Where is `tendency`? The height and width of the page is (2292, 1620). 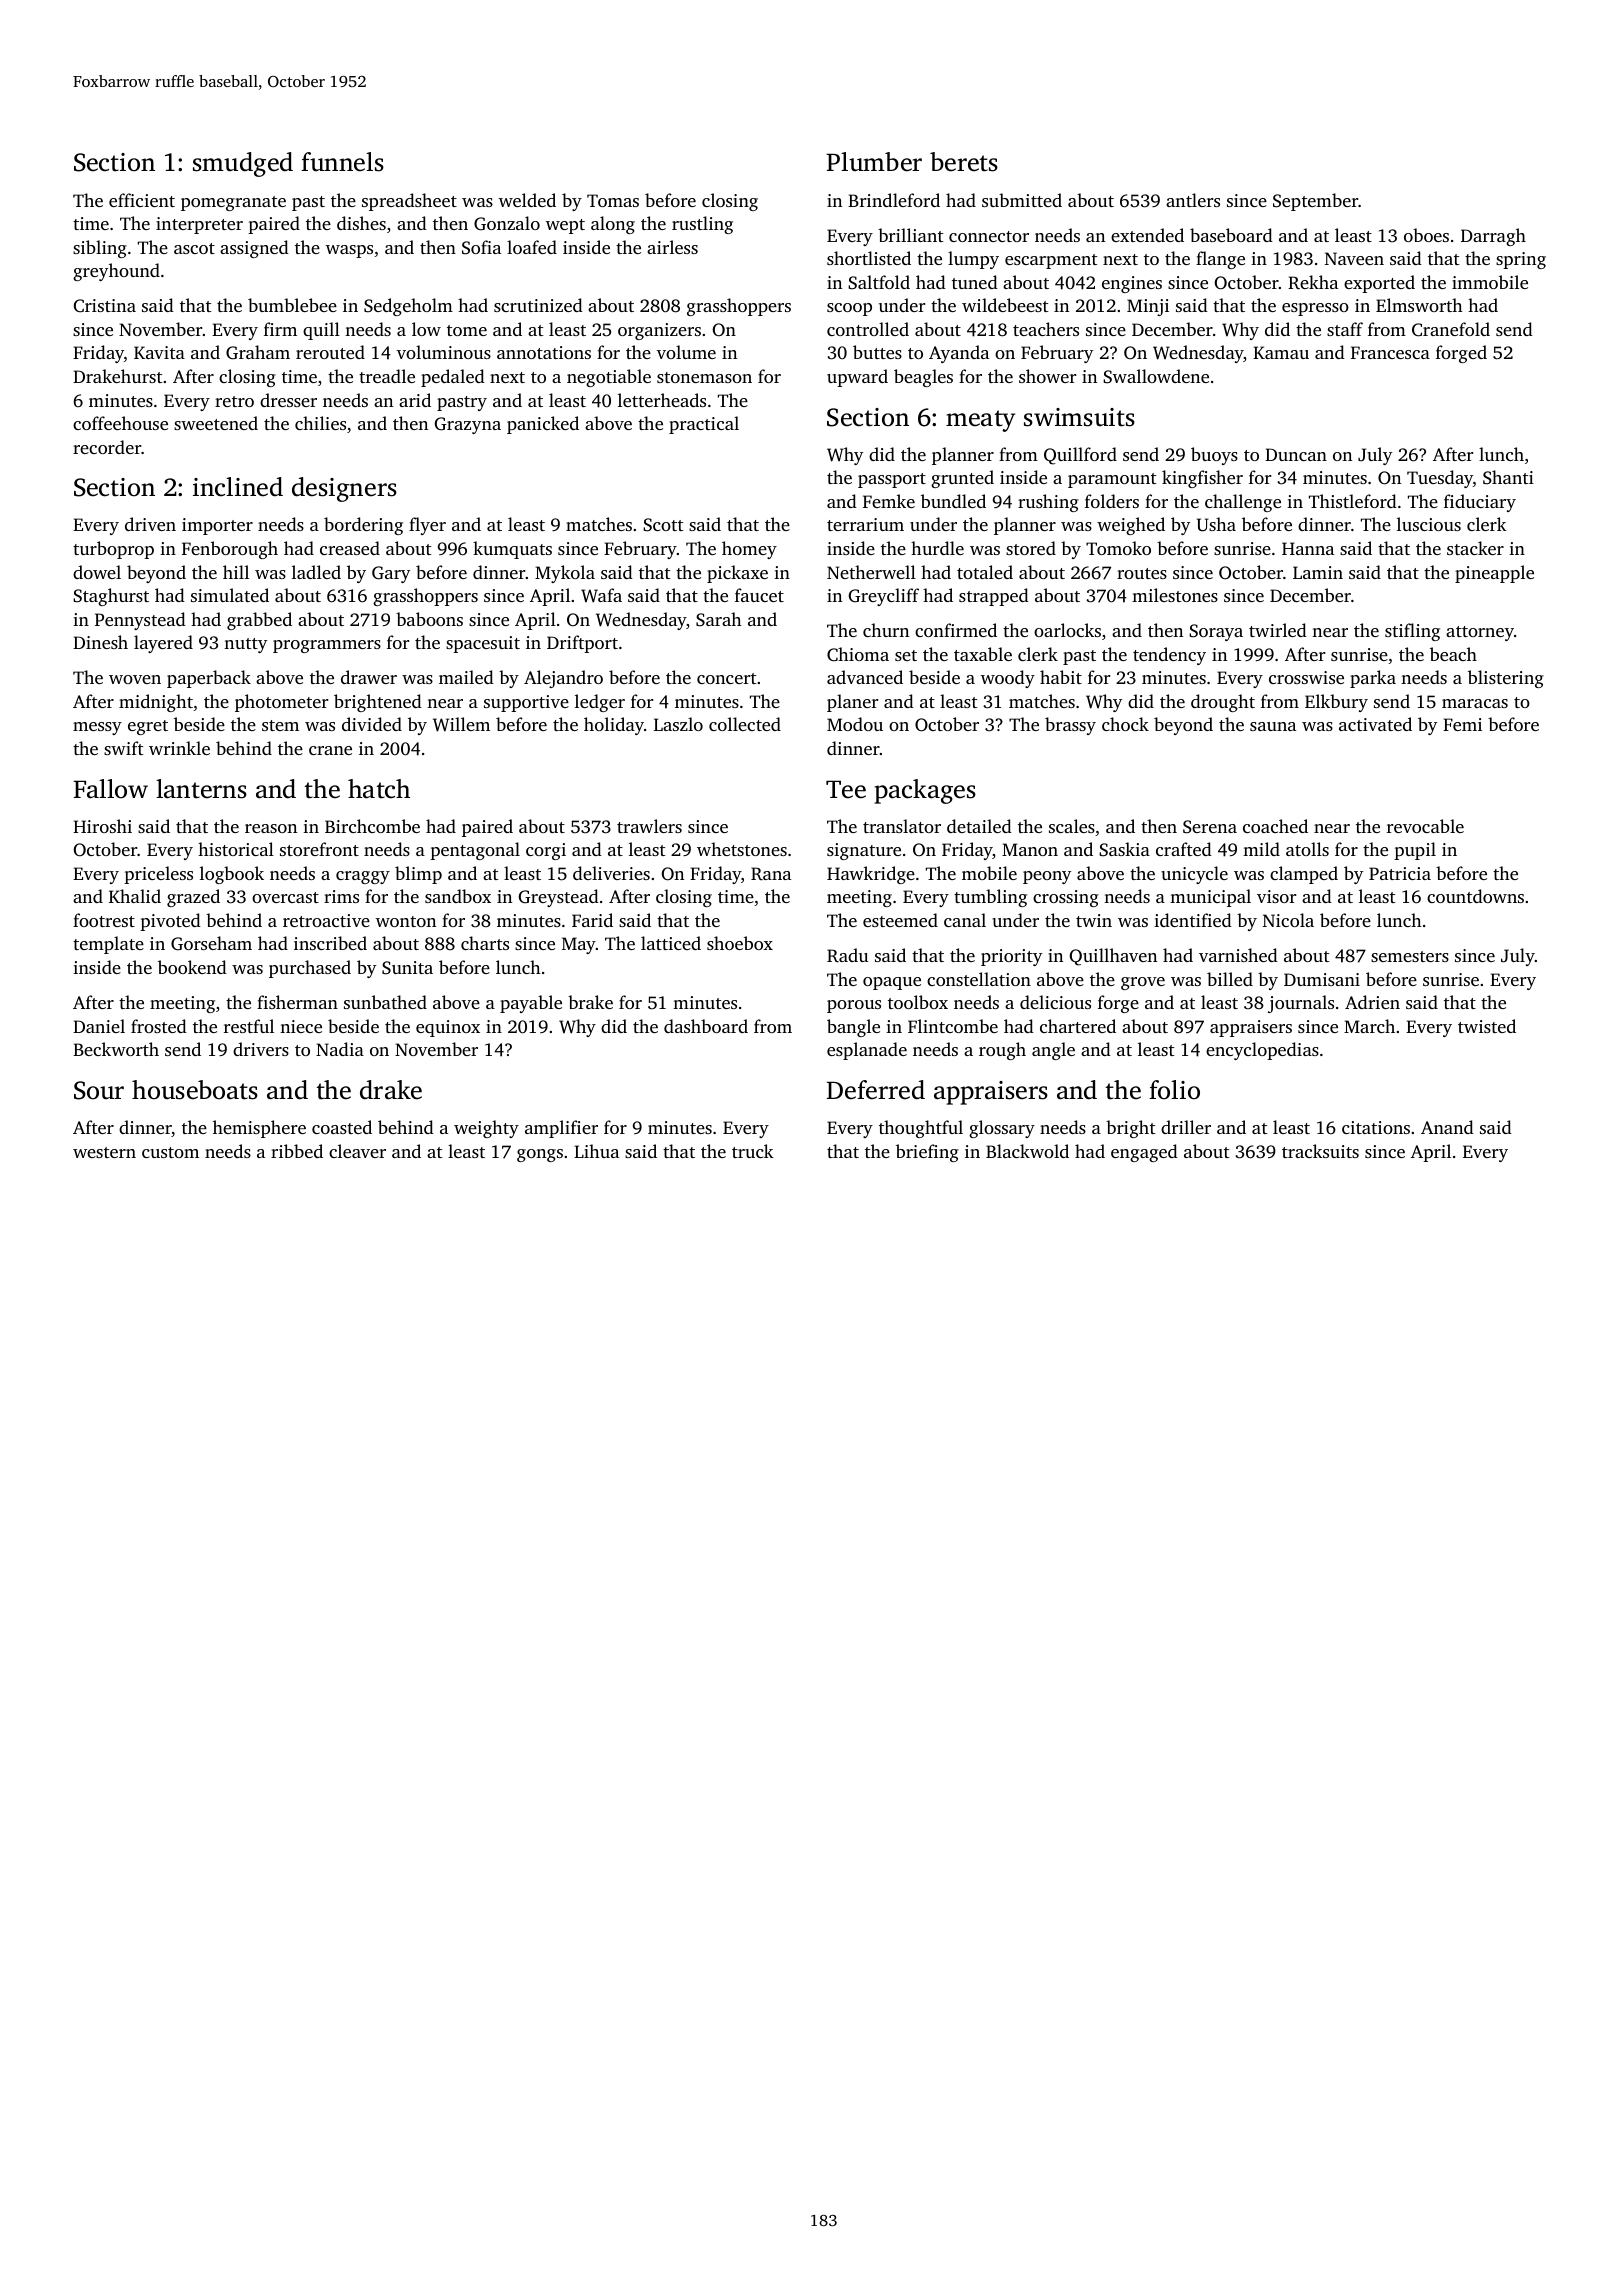 tendency is located at coordinates (1169, 656).
